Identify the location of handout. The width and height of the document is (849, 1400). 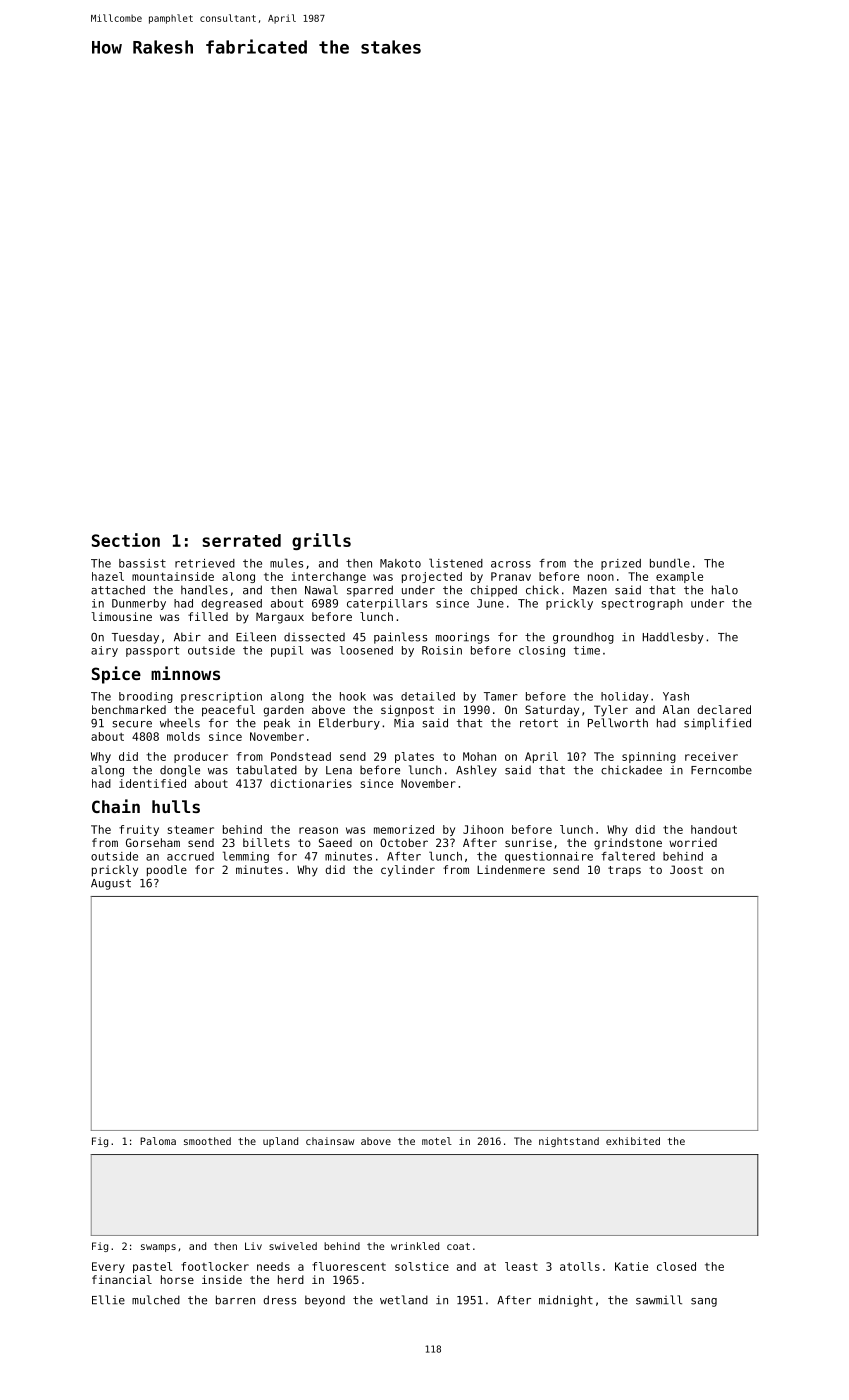
(714, 829).
